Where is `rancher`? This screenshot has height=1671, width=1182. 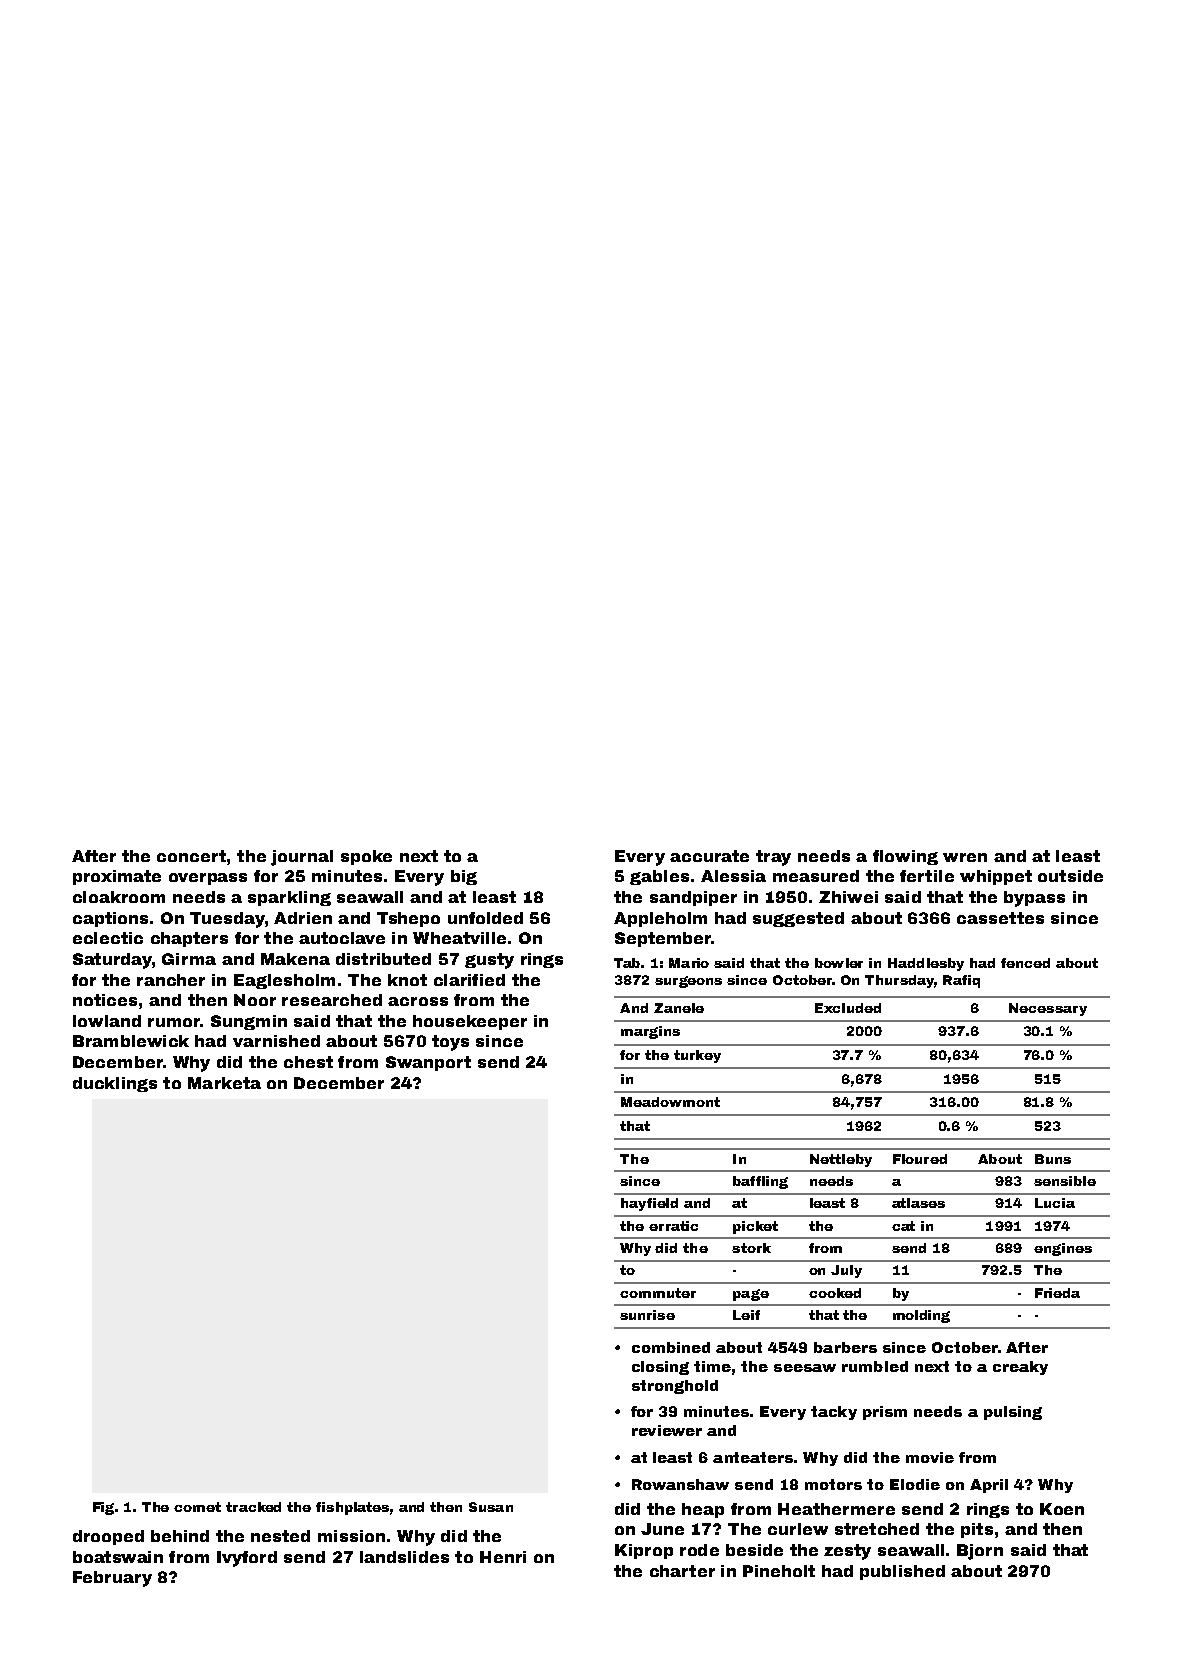
rancher is located at coordinates (171, 980).
